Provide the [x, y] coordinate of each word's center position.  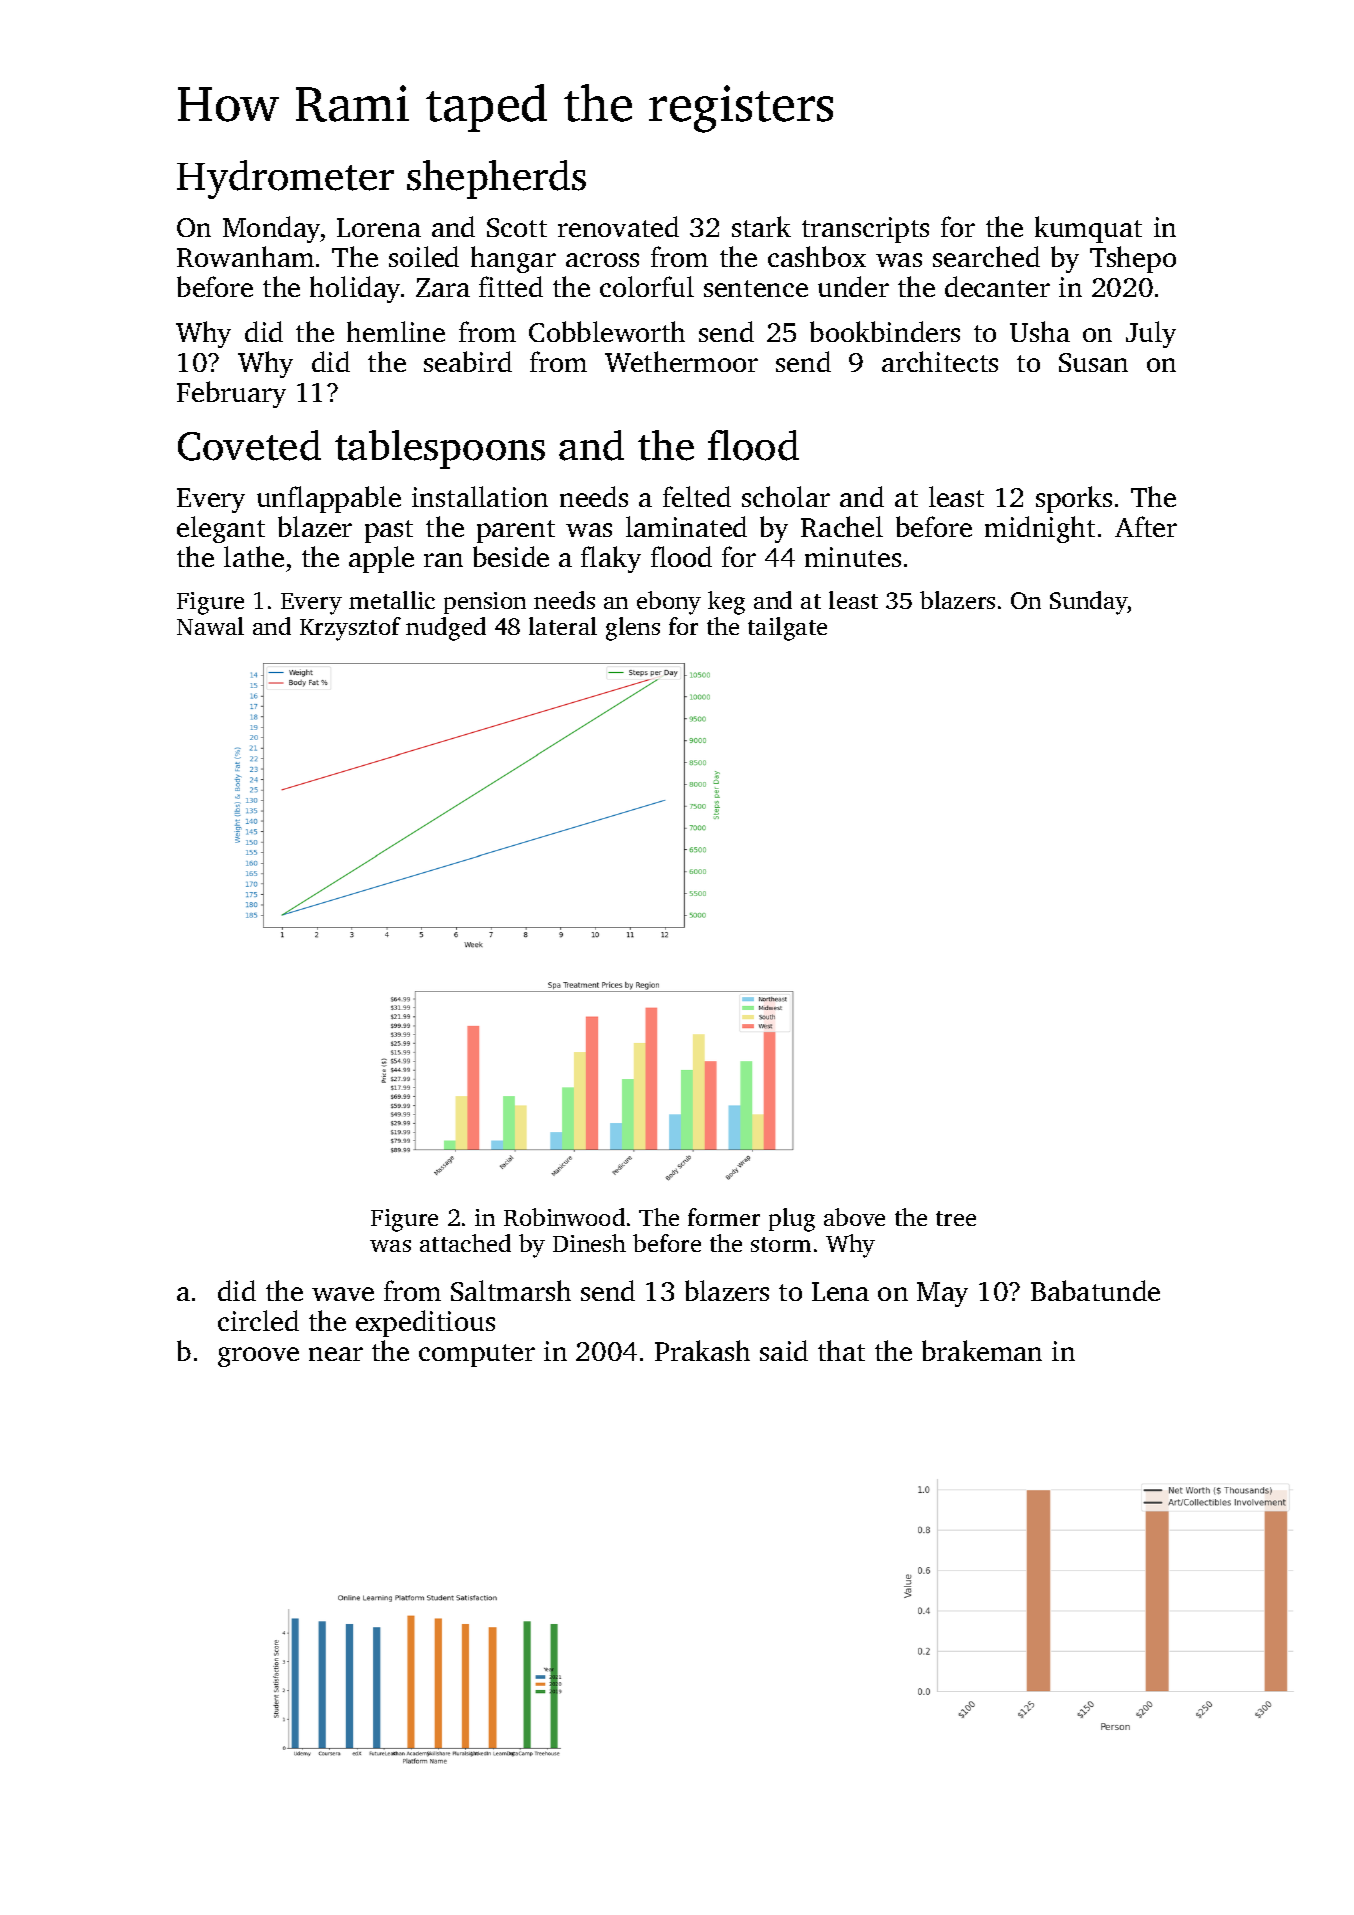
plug [792, 1220]
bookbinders [885, 331]
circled [258, 1320]
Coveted [249, 445]
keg [726, 603]
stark [761, 226]
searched [986, 256]
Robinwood [564, 1217]
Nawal [210, 626]
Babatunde [1095, 1290]
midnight [1040, 529]
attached [465, 1243]
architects [940, 361]
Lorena [379, 227]
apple [381, 559]
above [854, 1217]
